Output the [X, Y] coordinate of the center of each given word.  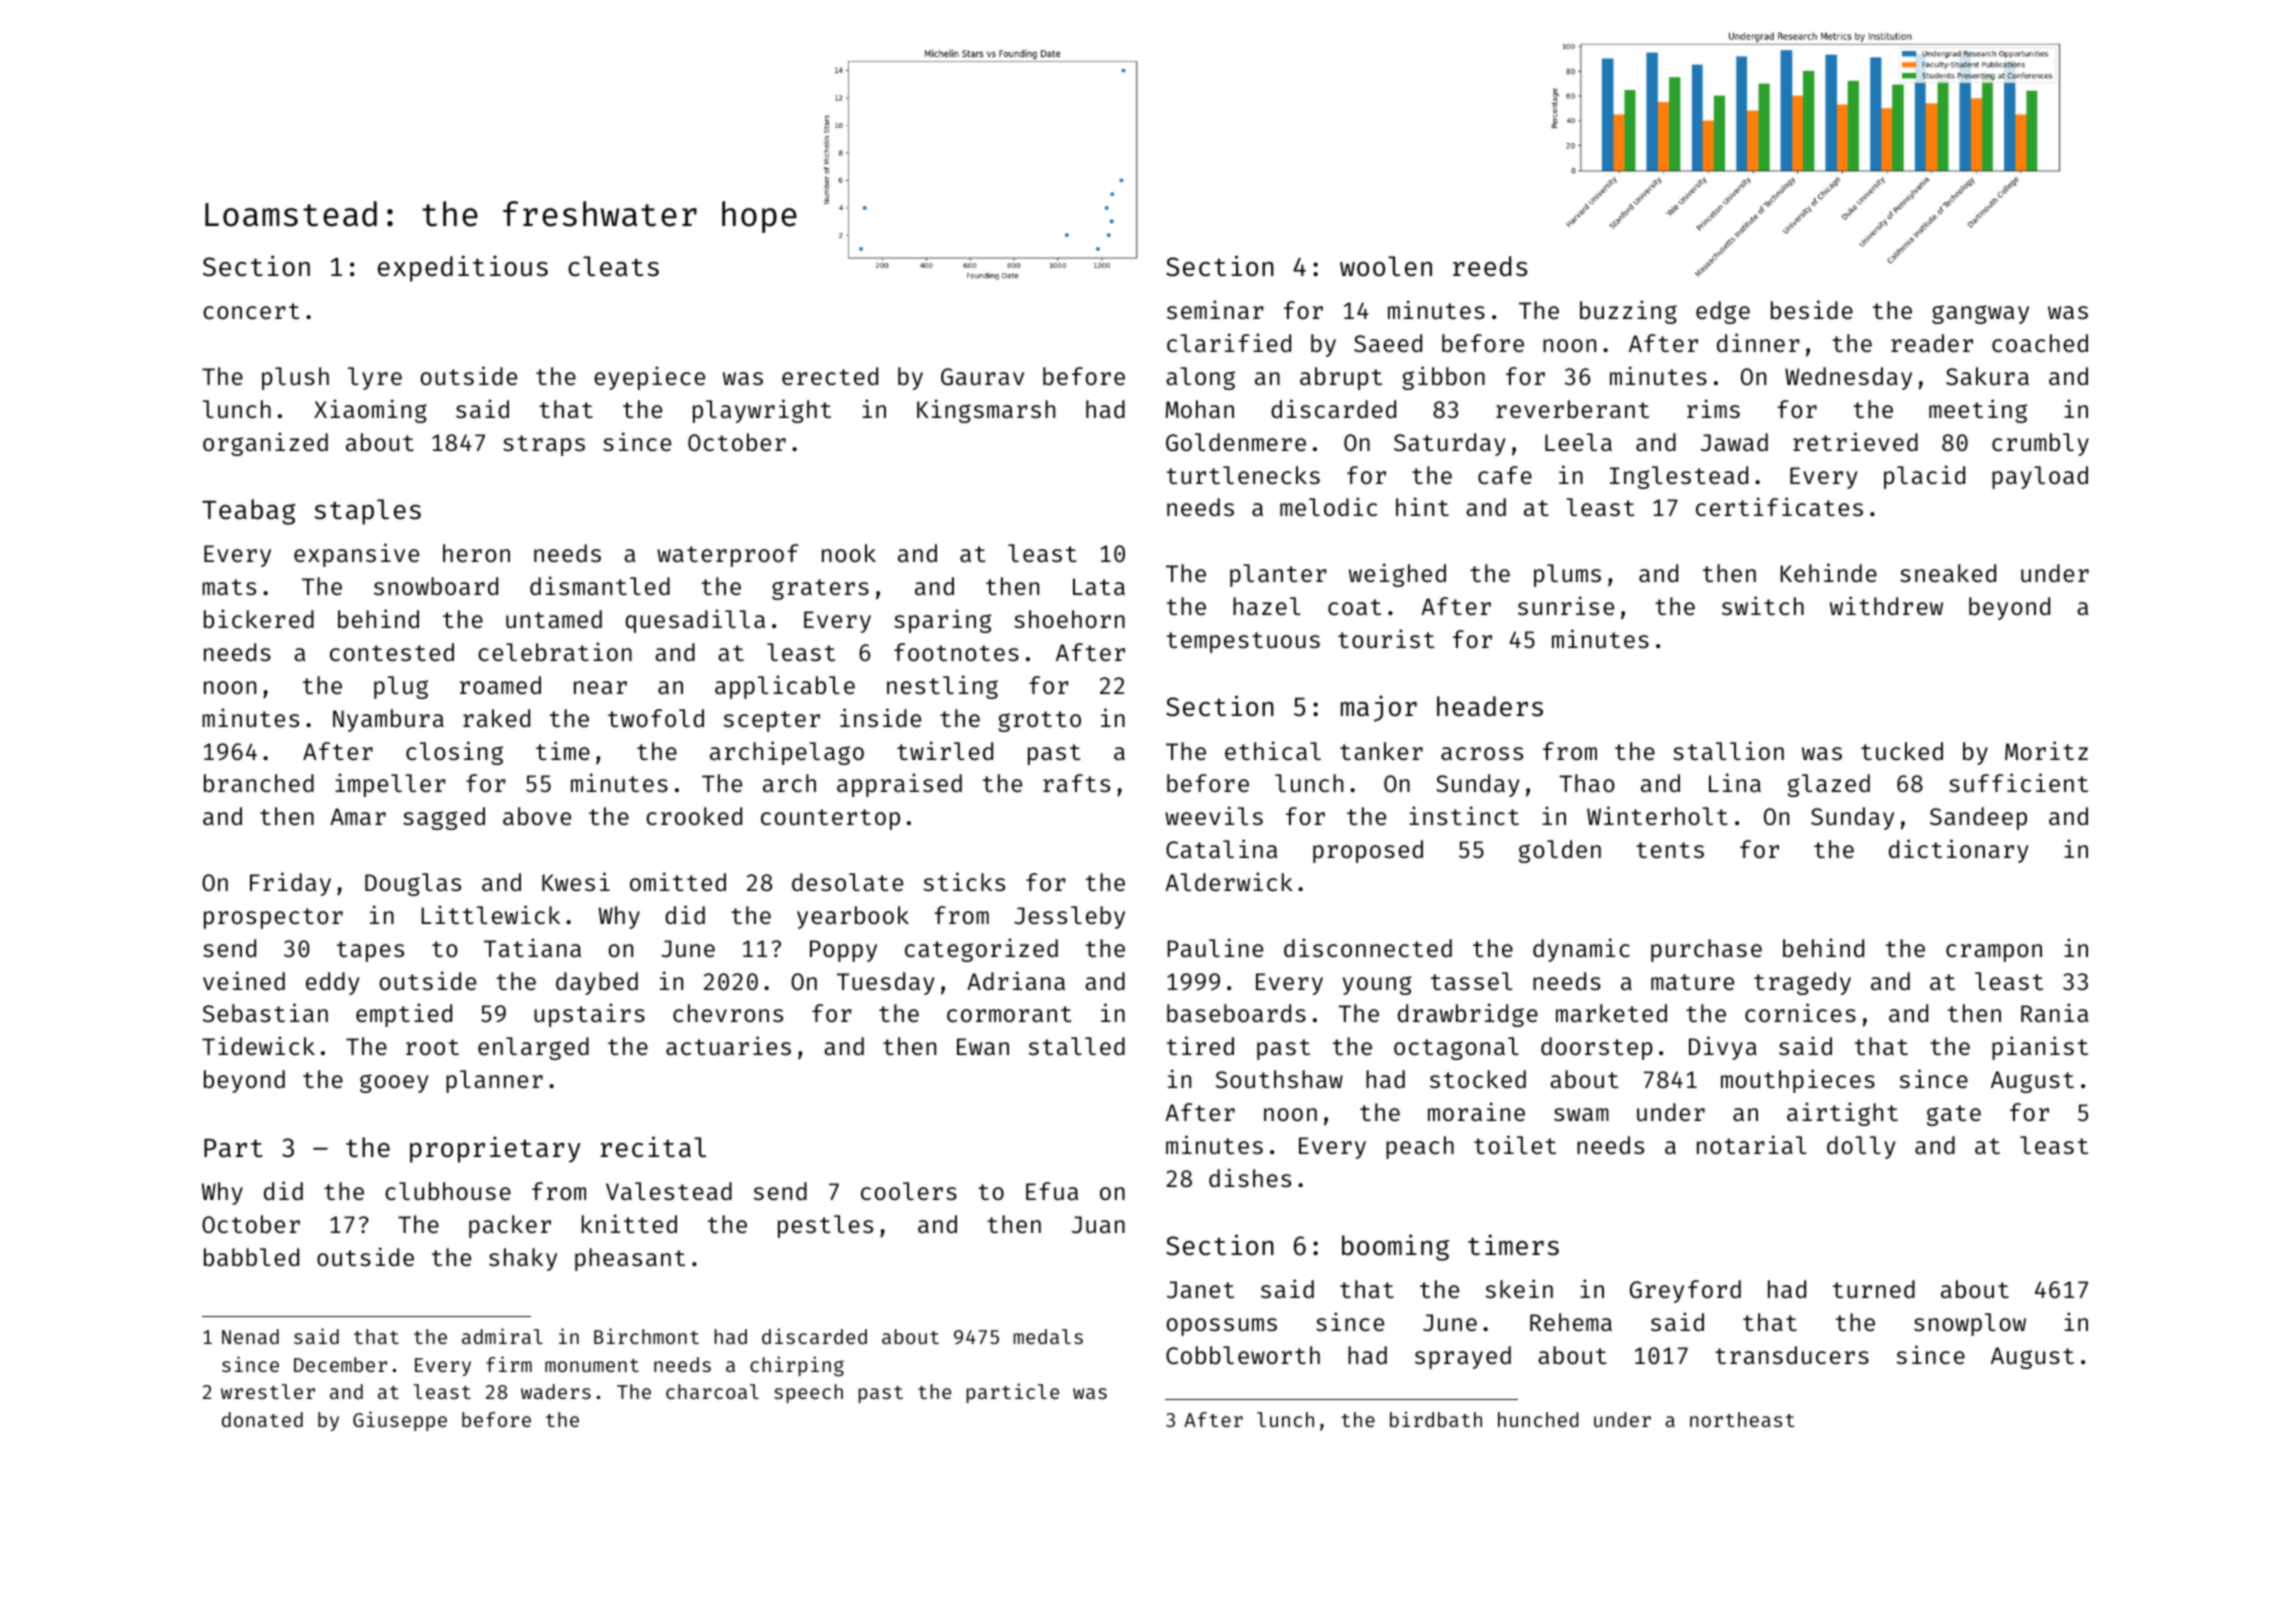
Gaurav [982, 376]
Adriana [1016, 980]
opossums [1222, 1327]
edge [1723, 312]
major [1379, 708]
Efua [1052, 1191]
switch [1763, 605]
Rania [2054, 1012]
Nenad [250, 1336]
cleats [613, 266]
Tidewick [258, 1045]
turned [1874, 1289]
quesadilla [695, 621]
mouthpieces [1798, 1081]
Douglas [413, 884]
